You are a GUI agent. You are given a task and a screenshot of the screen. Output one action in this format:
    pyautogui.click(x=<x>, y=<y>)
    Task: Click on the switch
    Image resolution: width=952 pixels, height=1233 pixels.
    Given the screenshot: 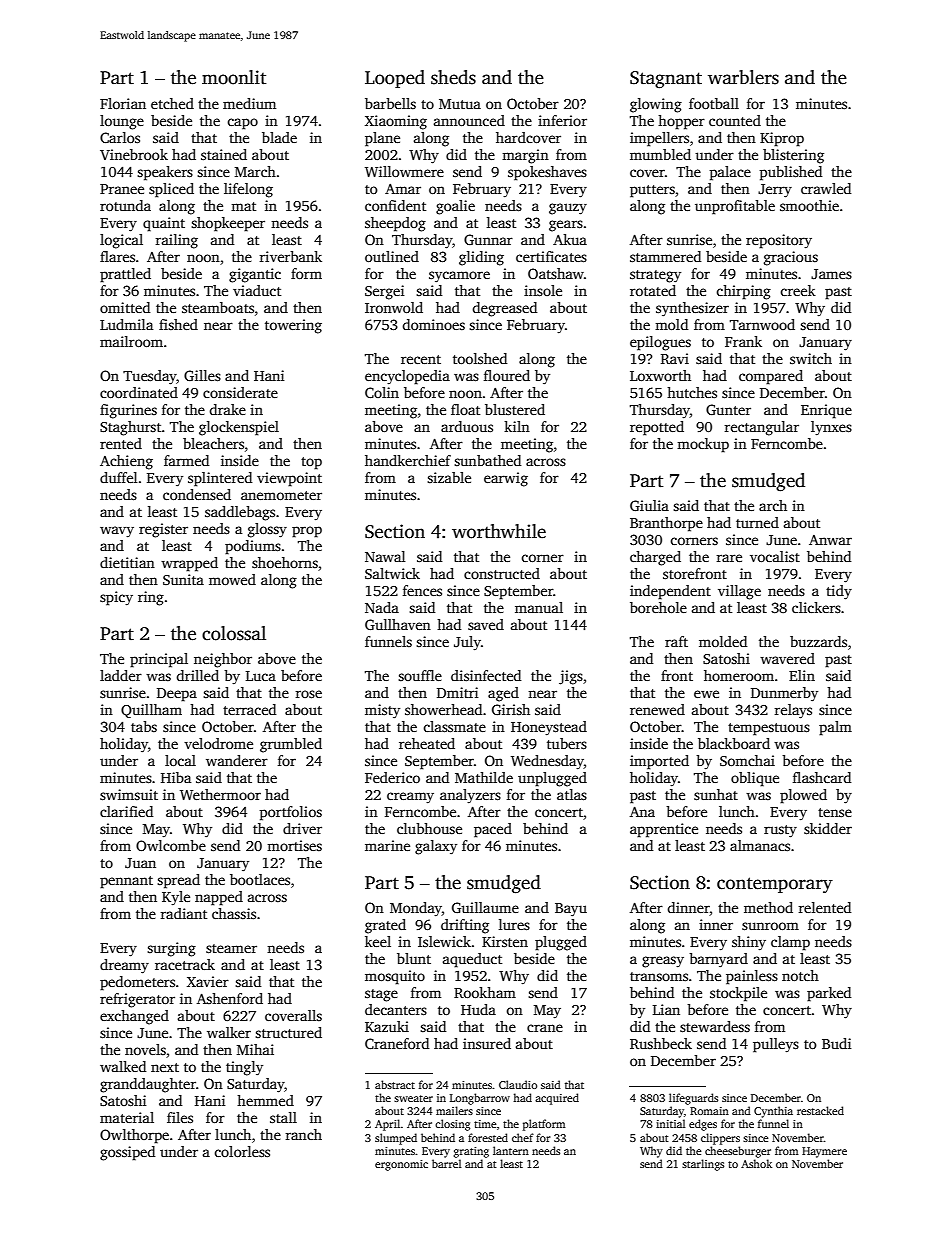 What is the action you would take?
    pyautogui.click(x=811, y=358)
